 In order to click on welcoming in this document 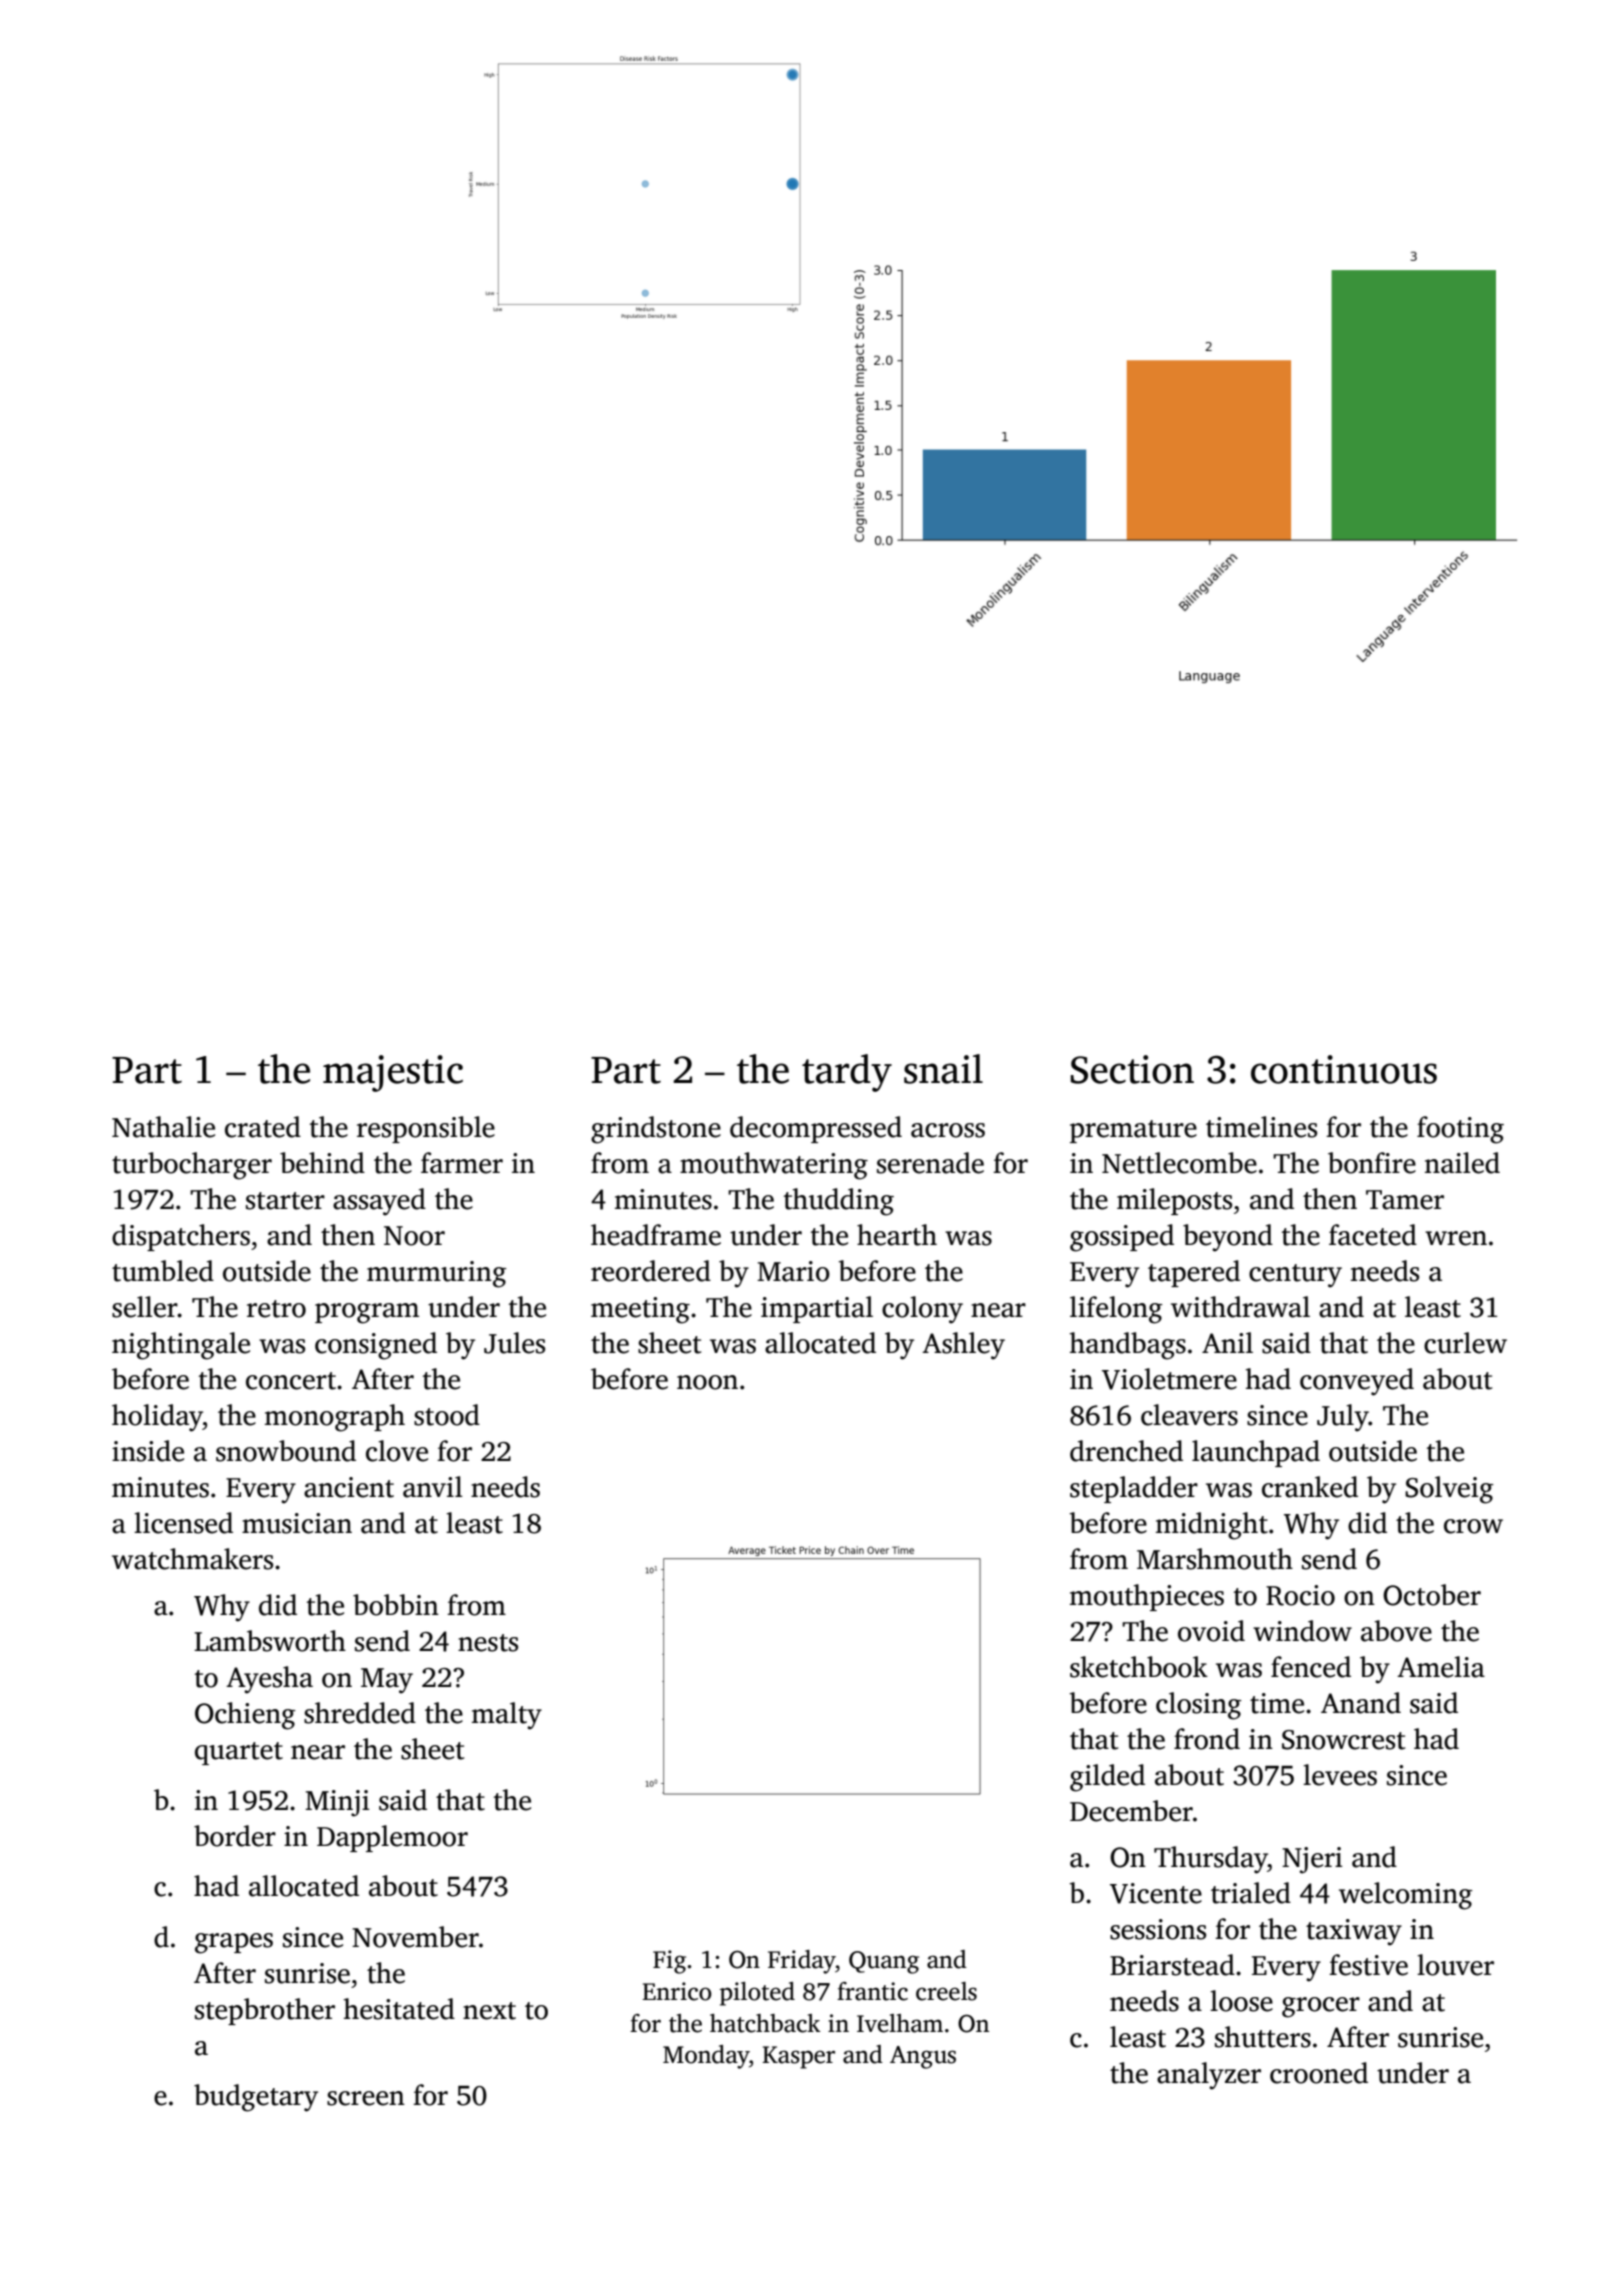, I will do `click(1406, 1896)`.
